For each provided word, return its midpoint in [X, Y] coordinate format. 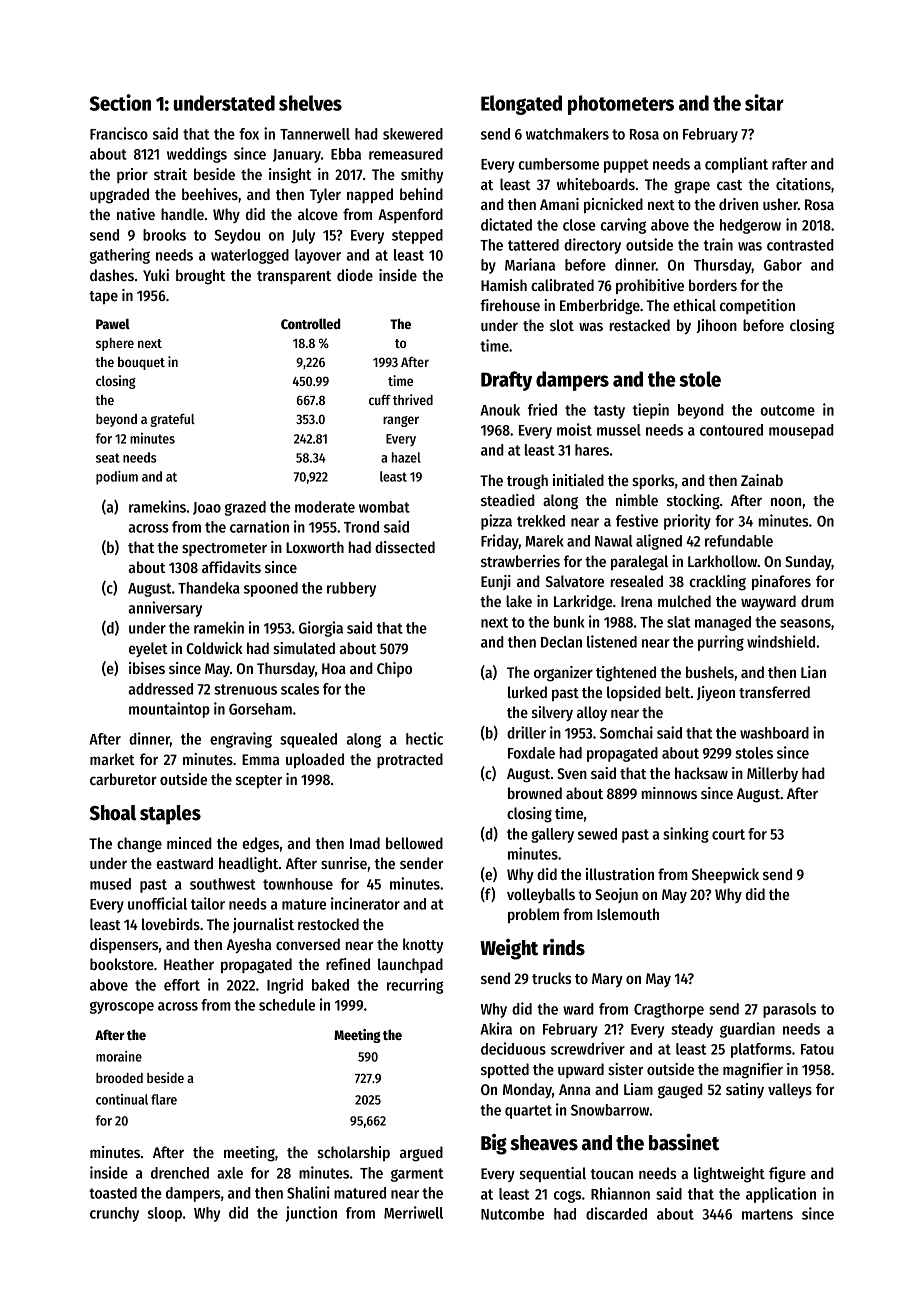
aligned [659, 542]
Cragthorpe [669, 1010]
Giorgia [321, 629]
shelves [310, 103]
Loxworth [315, 547]
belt [678, 692]
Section [120, 102]
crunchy [114, 1214]
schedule [287, 1005]
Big [494, 1144]
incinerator [365, 903]
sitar [764, 102]
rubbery [351, 589]
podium [117, 477]
